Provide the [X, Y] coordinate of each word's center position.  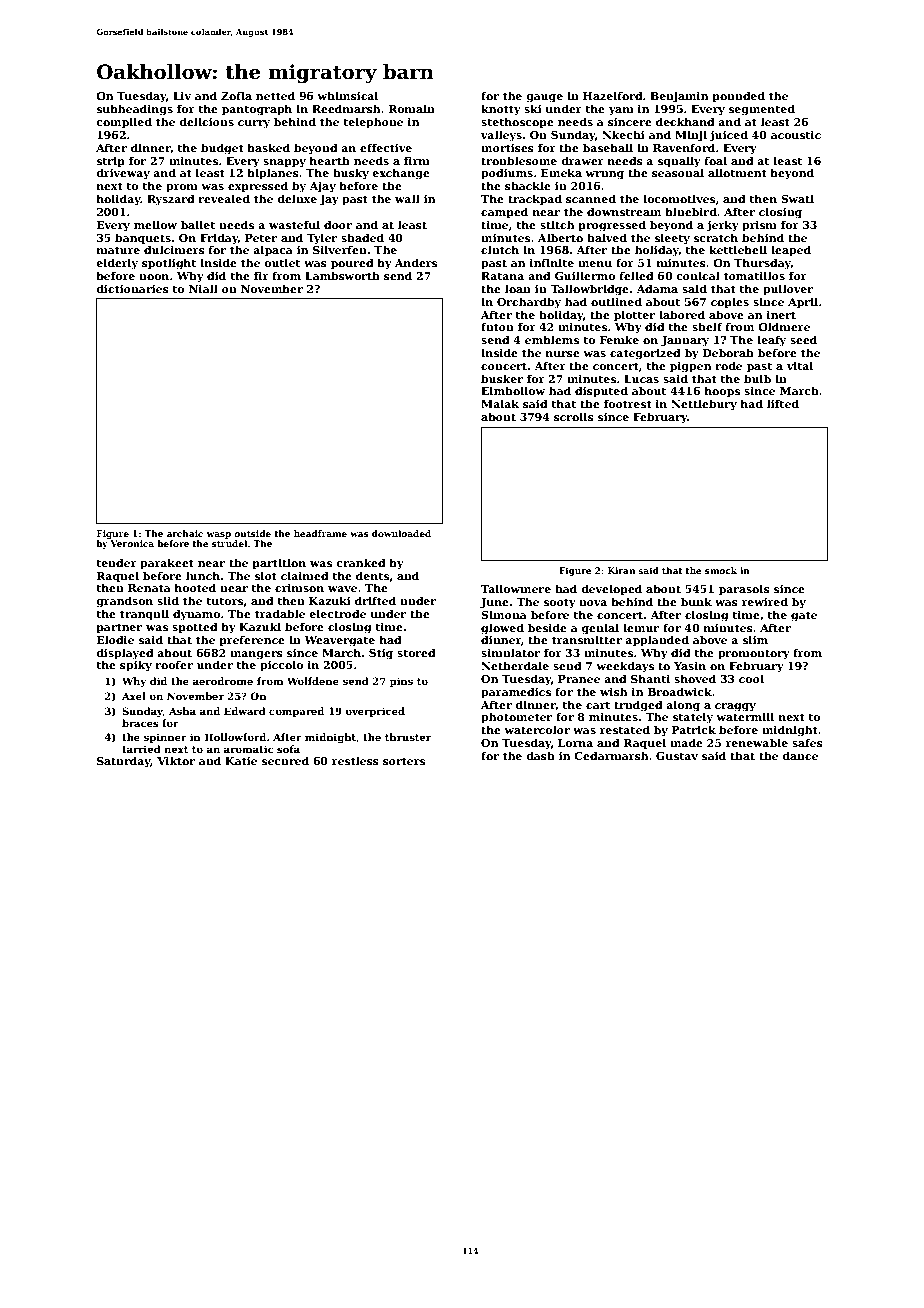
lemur [641, 627]
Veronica [132, 543]
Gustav [677, 756]
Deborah [728, 352]
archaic [185, 533]
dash [540, 755]
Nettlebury [704, 405]
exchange [401, 174]
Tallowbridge [589, 290]
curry [254, 124]
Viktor [176, 760]
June [494, 603]
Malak [500, 403]
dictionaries [132, 288]
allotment [737, 172]
